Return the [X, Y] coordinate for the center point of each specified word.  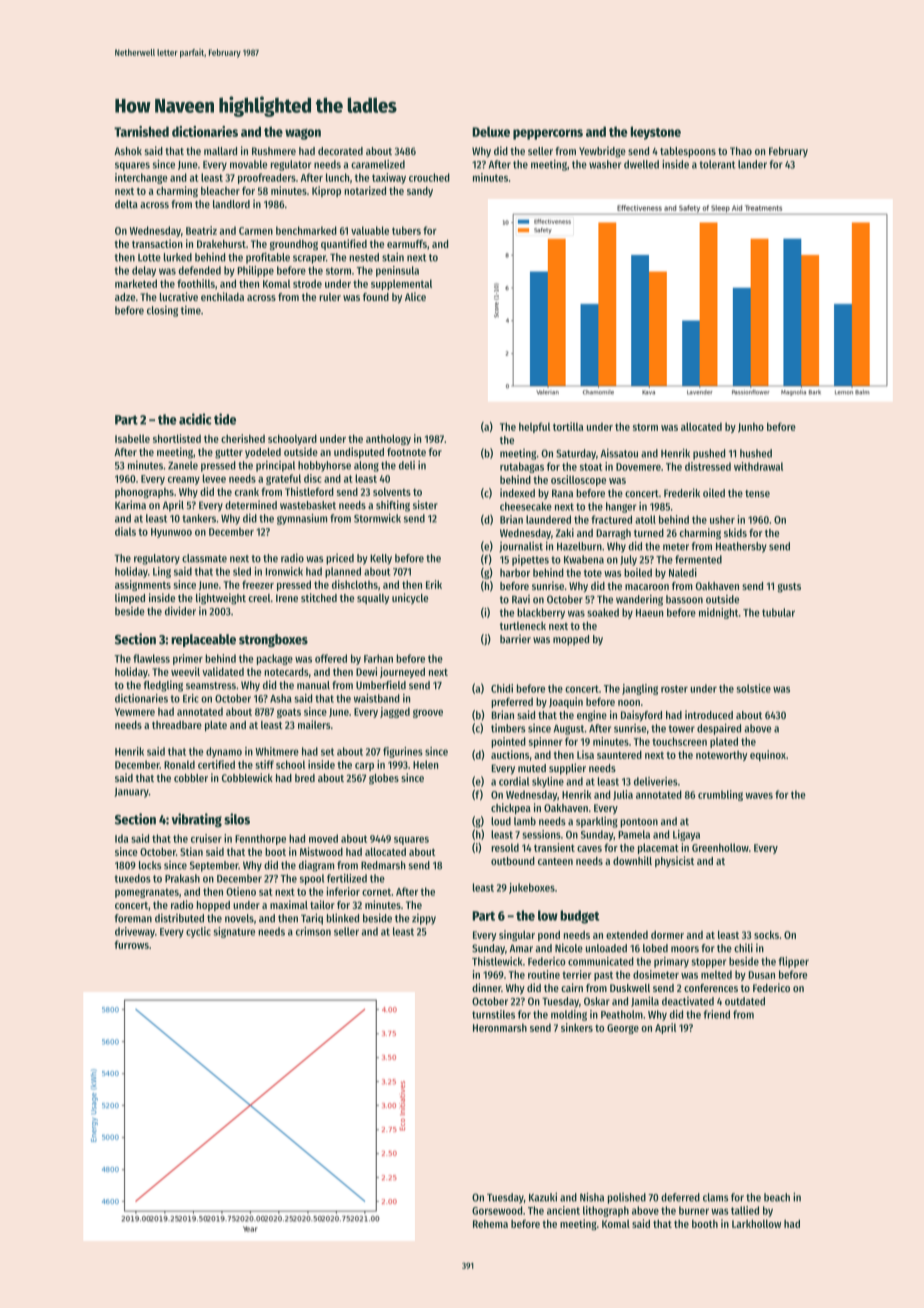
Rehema [490, 1224]
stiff [264, 764]
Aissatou [619, 453]
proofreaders [267, 178]
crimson [313, 931]
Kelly [381, 559]
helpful [534, 427]
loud [501, 821]
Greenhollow [720, 847]
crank [247, 492]
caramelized [378, 164]
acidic [195, 419]
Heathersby [741, 547]
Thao [741, 151]
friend [716, 1014]
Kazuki [543, 1197]
